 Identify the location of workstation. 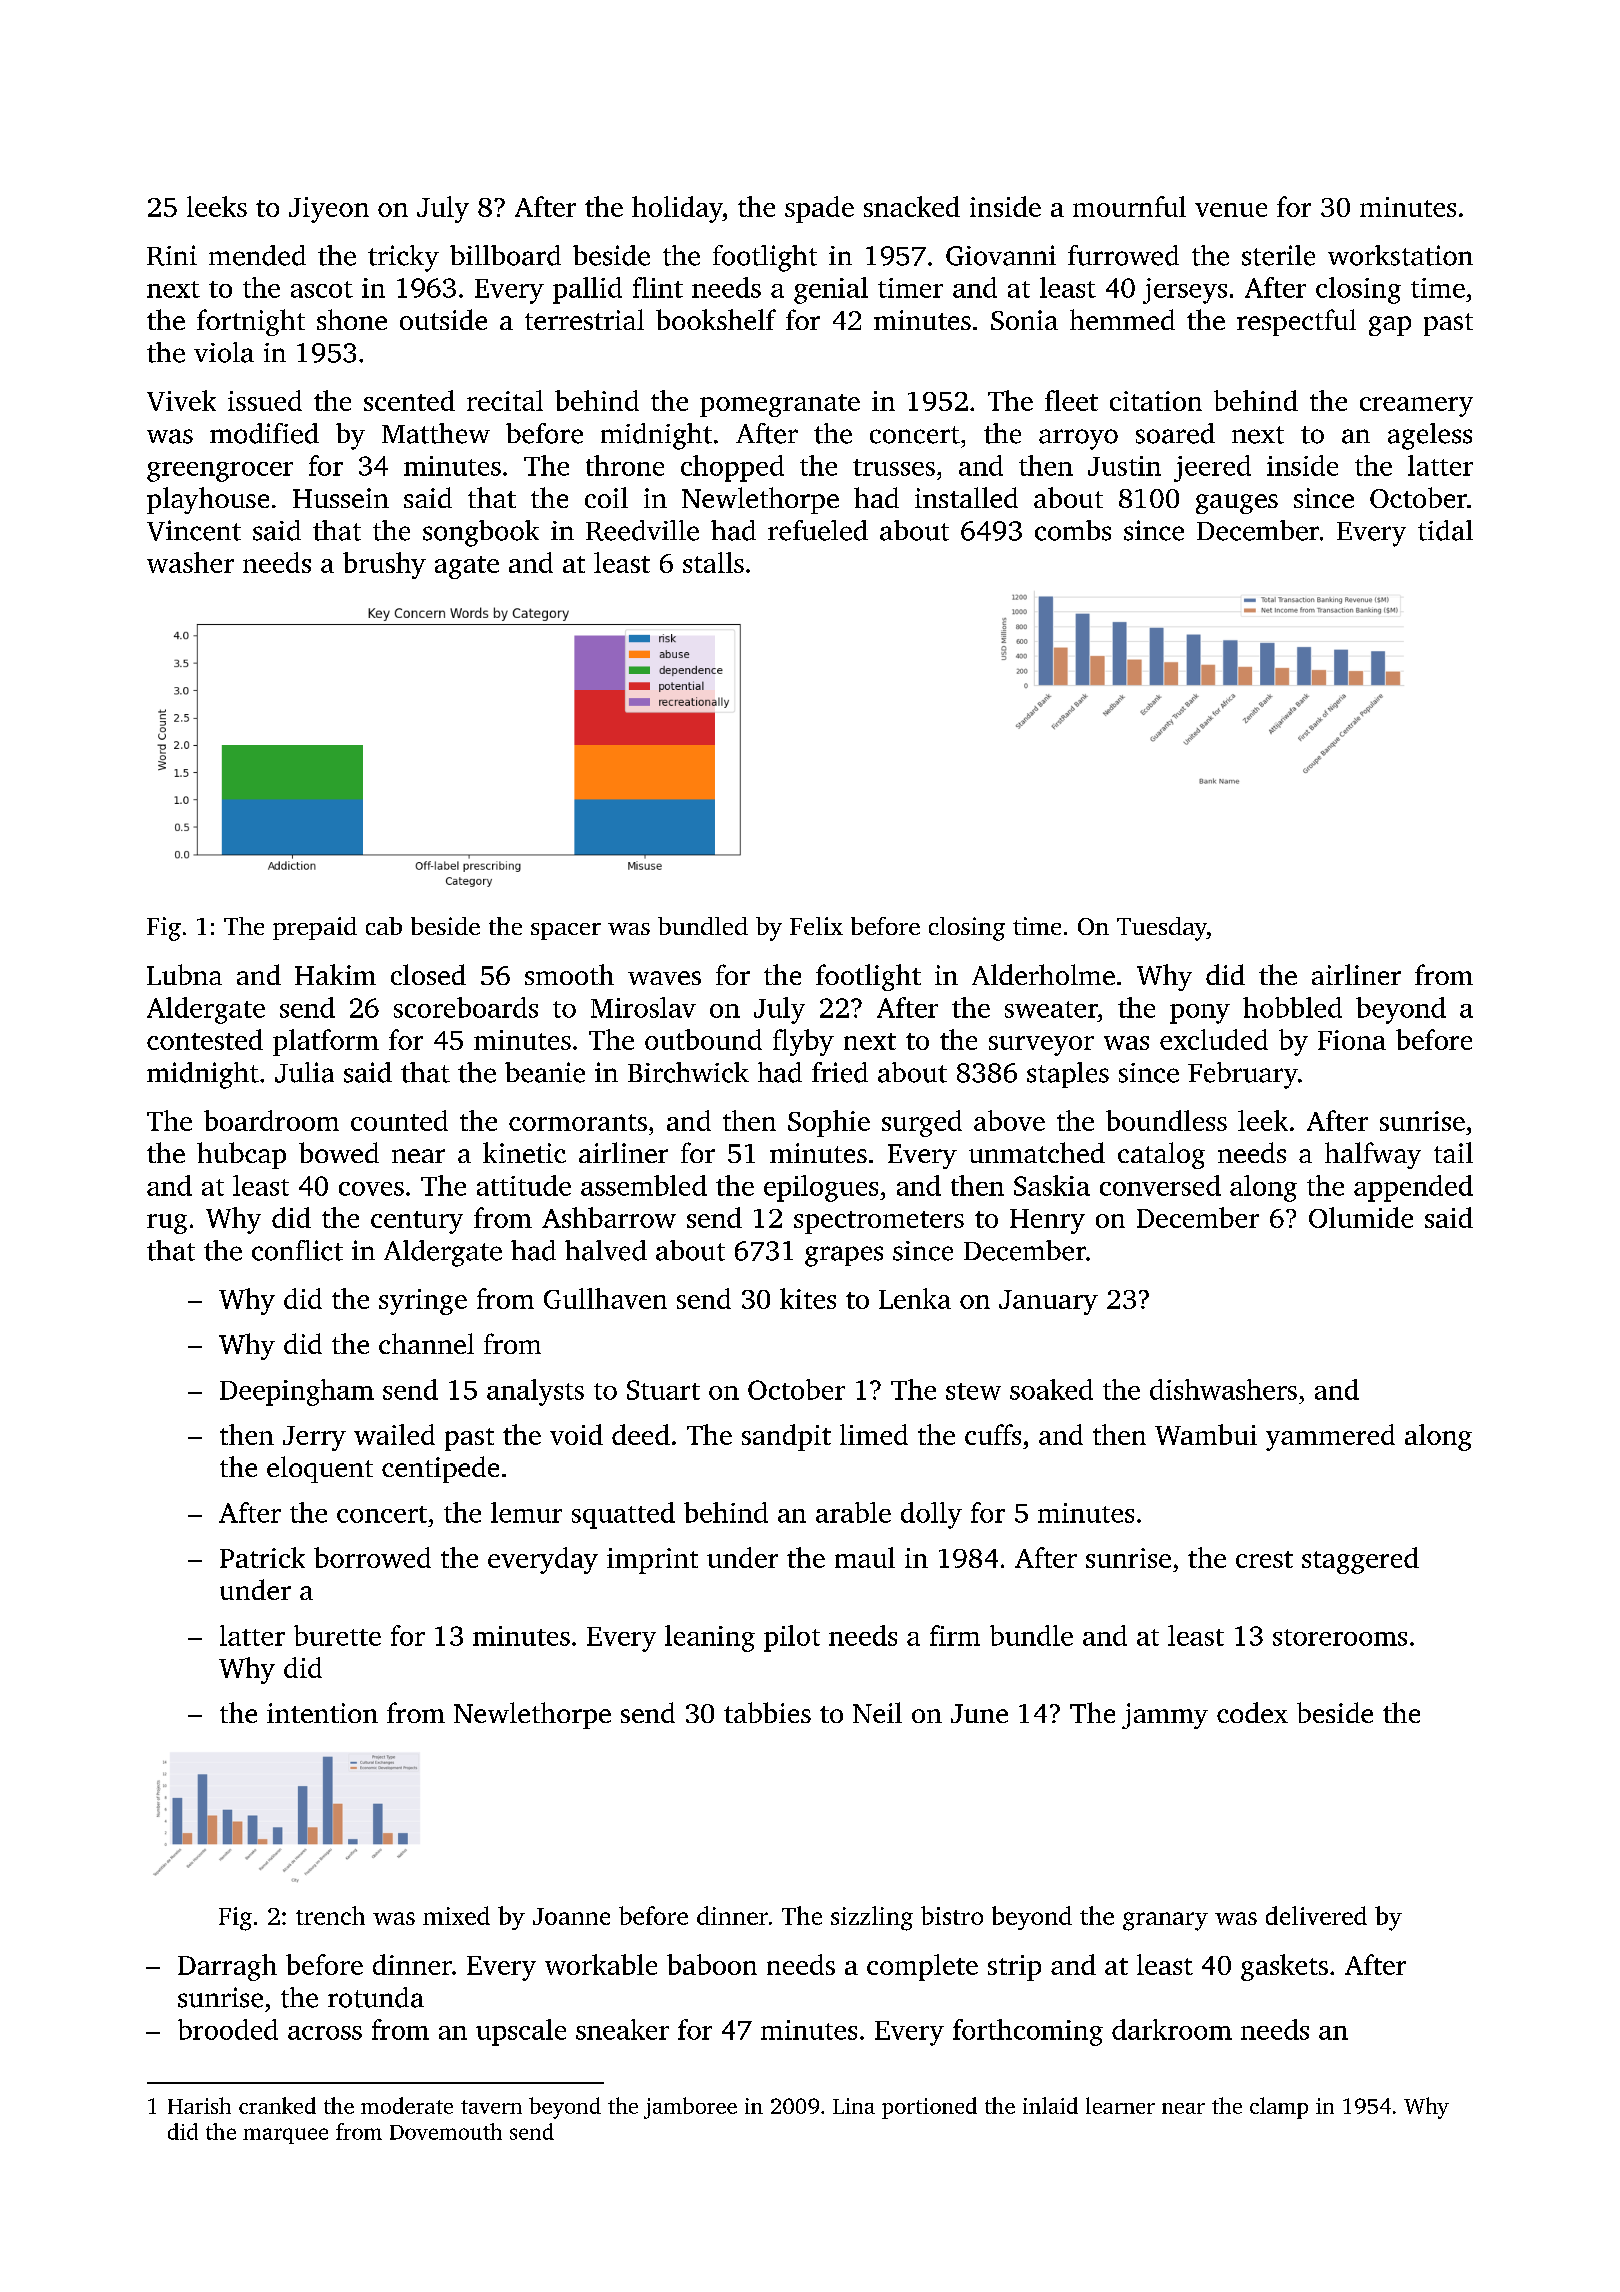
(1400, 255).
